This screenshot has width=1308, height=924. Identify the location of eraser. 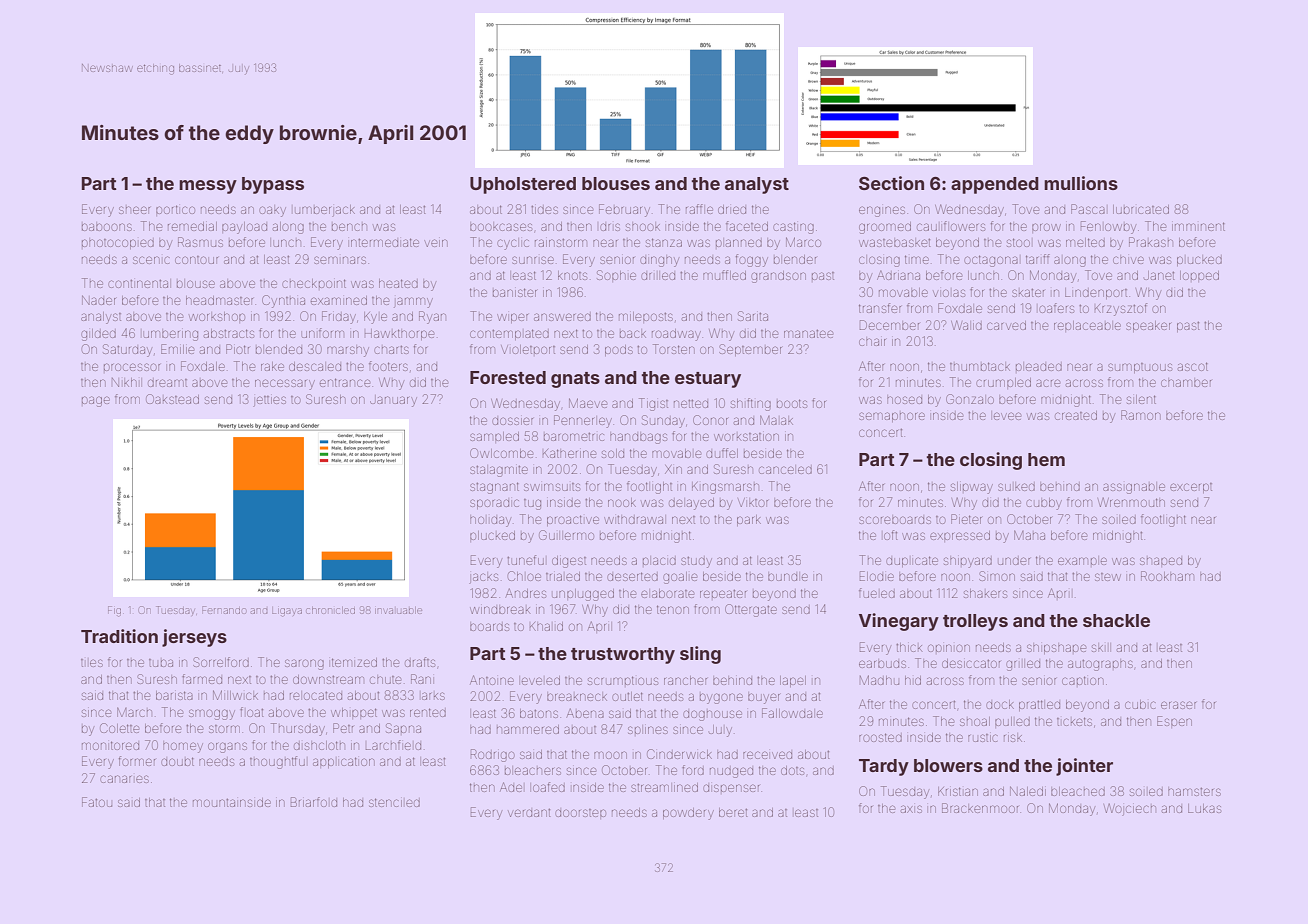
(1178, 705).
